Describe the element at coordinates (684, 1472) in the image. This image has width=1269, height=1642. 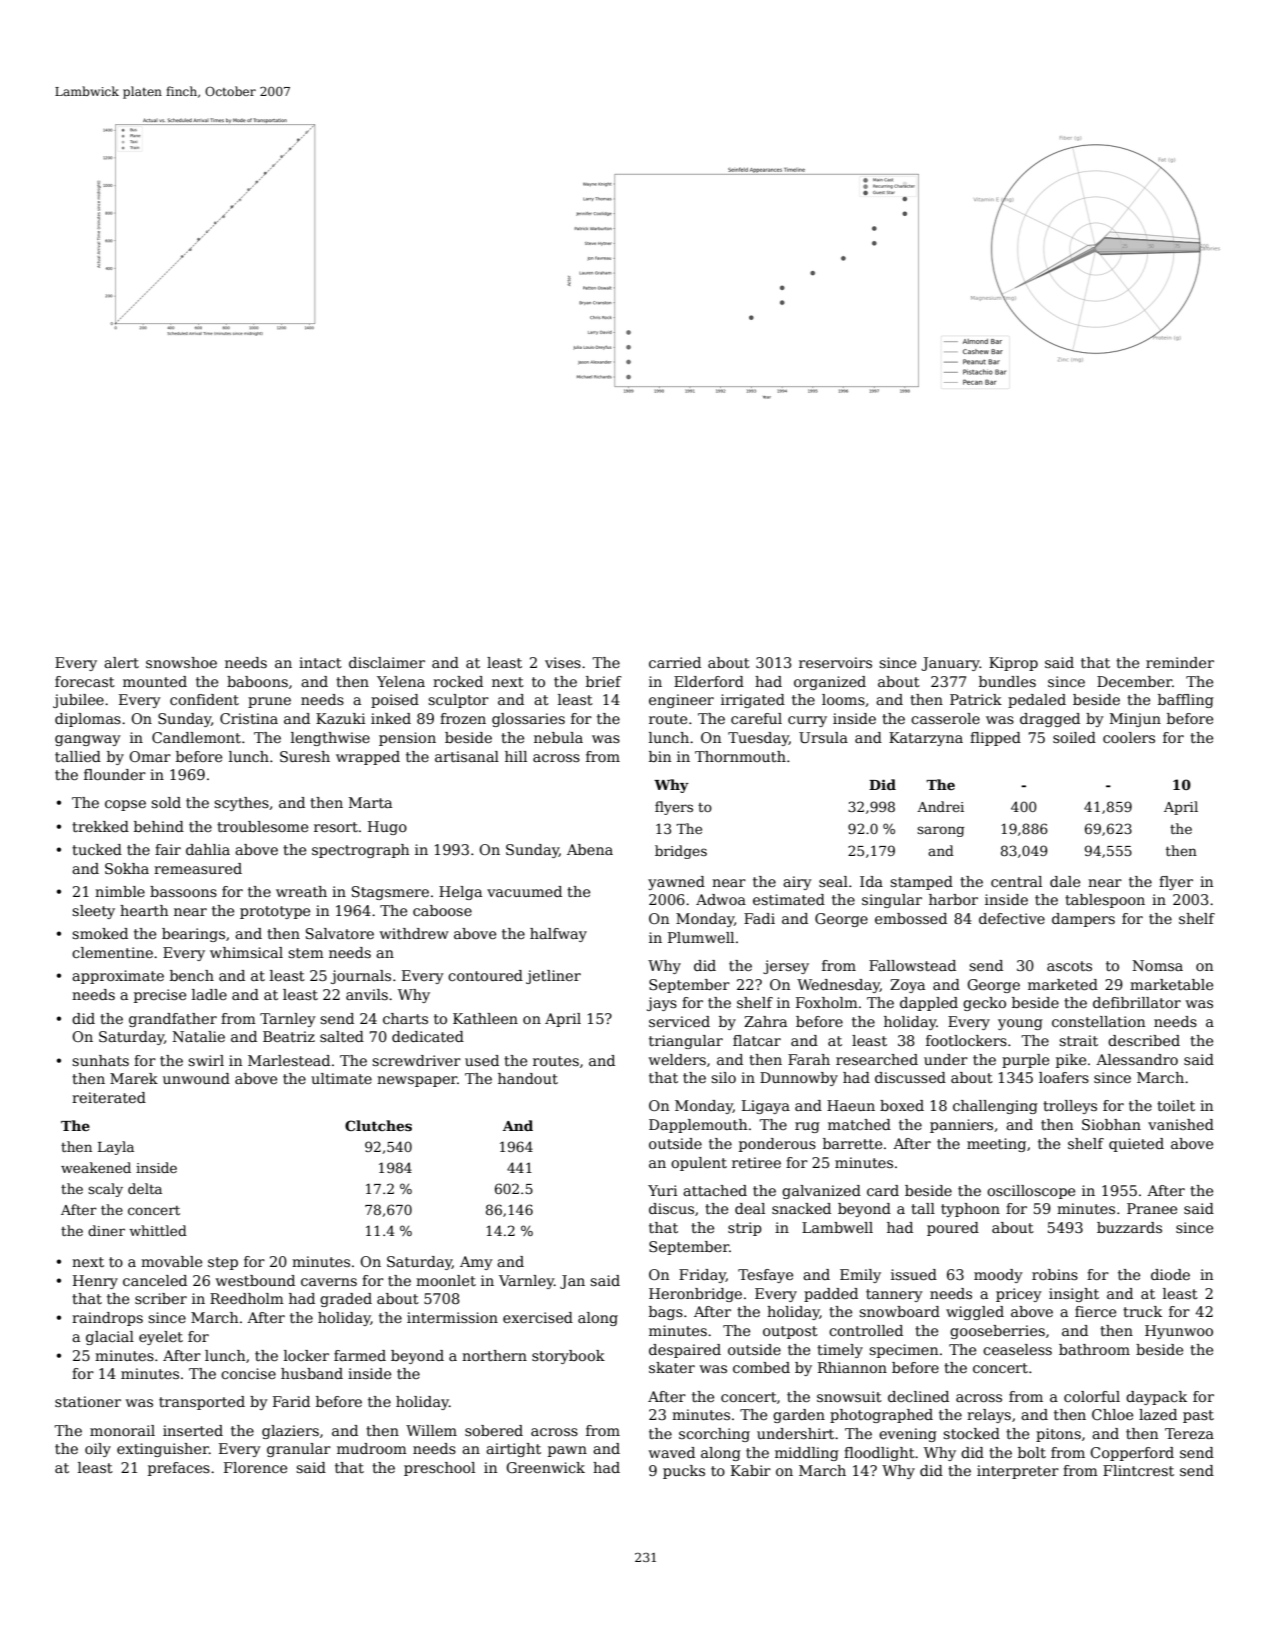
I see `pucks` at that location.
